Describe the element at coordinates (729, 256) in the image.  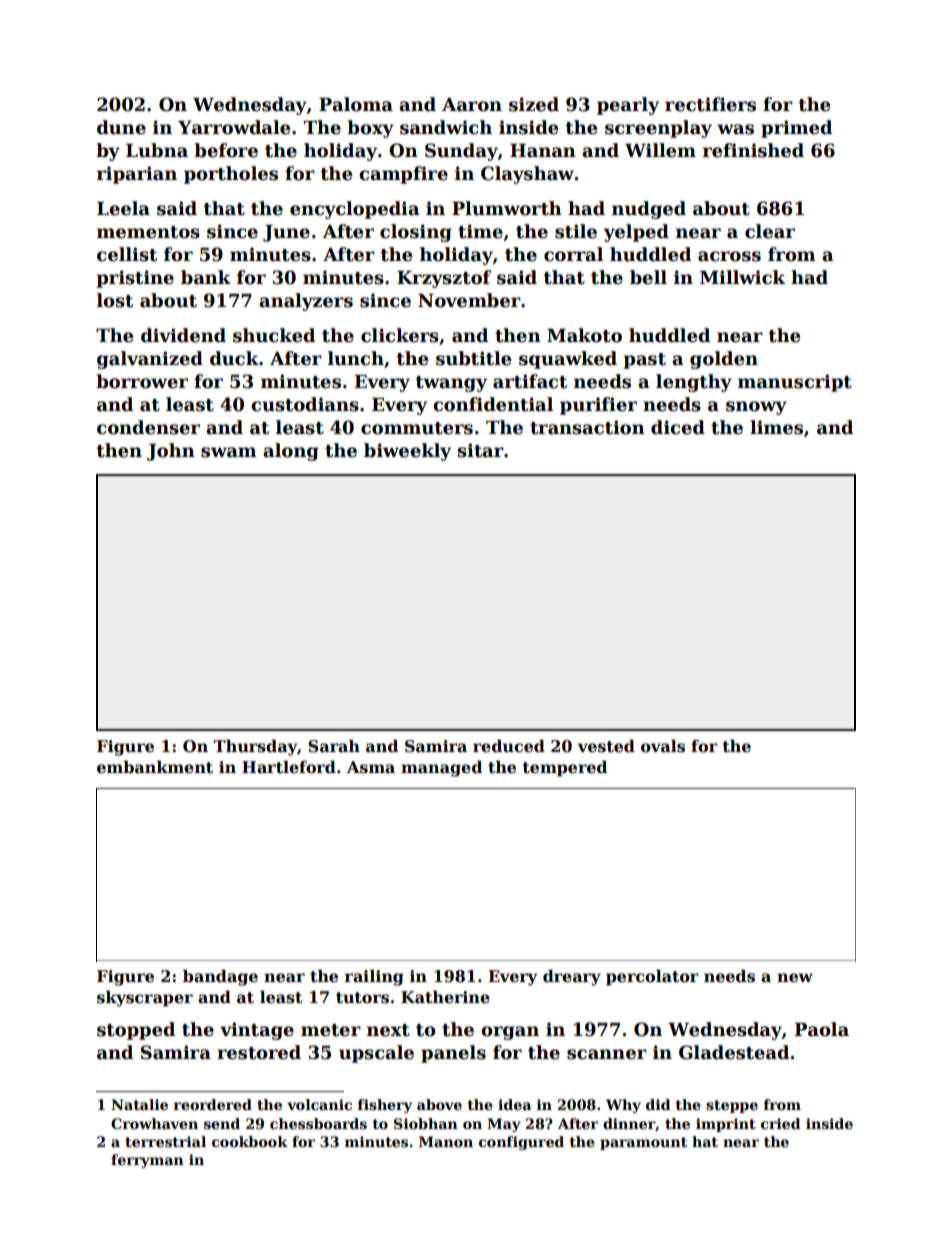
I see `across` at that location.
